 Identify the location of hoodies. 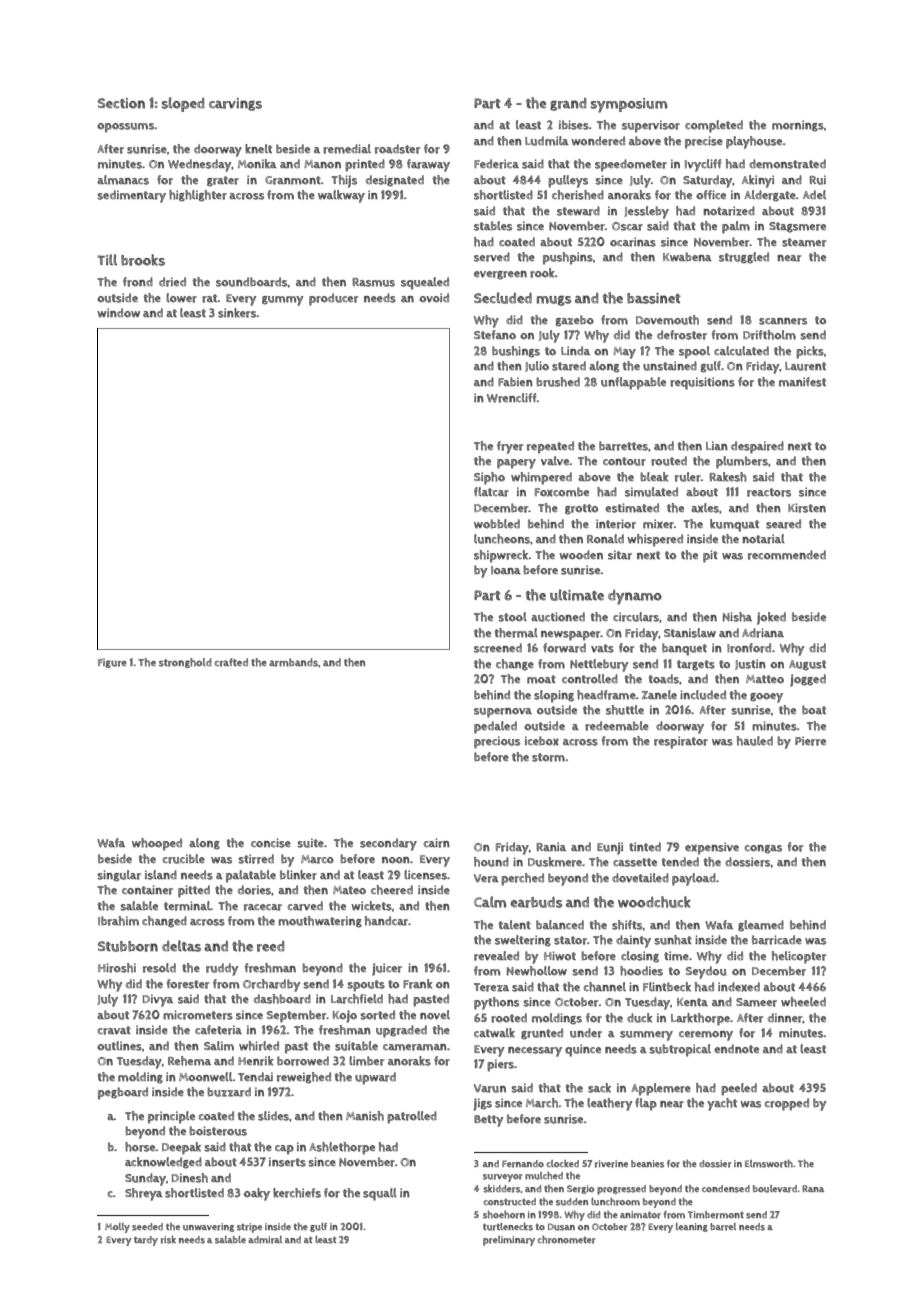
(641, 971).
